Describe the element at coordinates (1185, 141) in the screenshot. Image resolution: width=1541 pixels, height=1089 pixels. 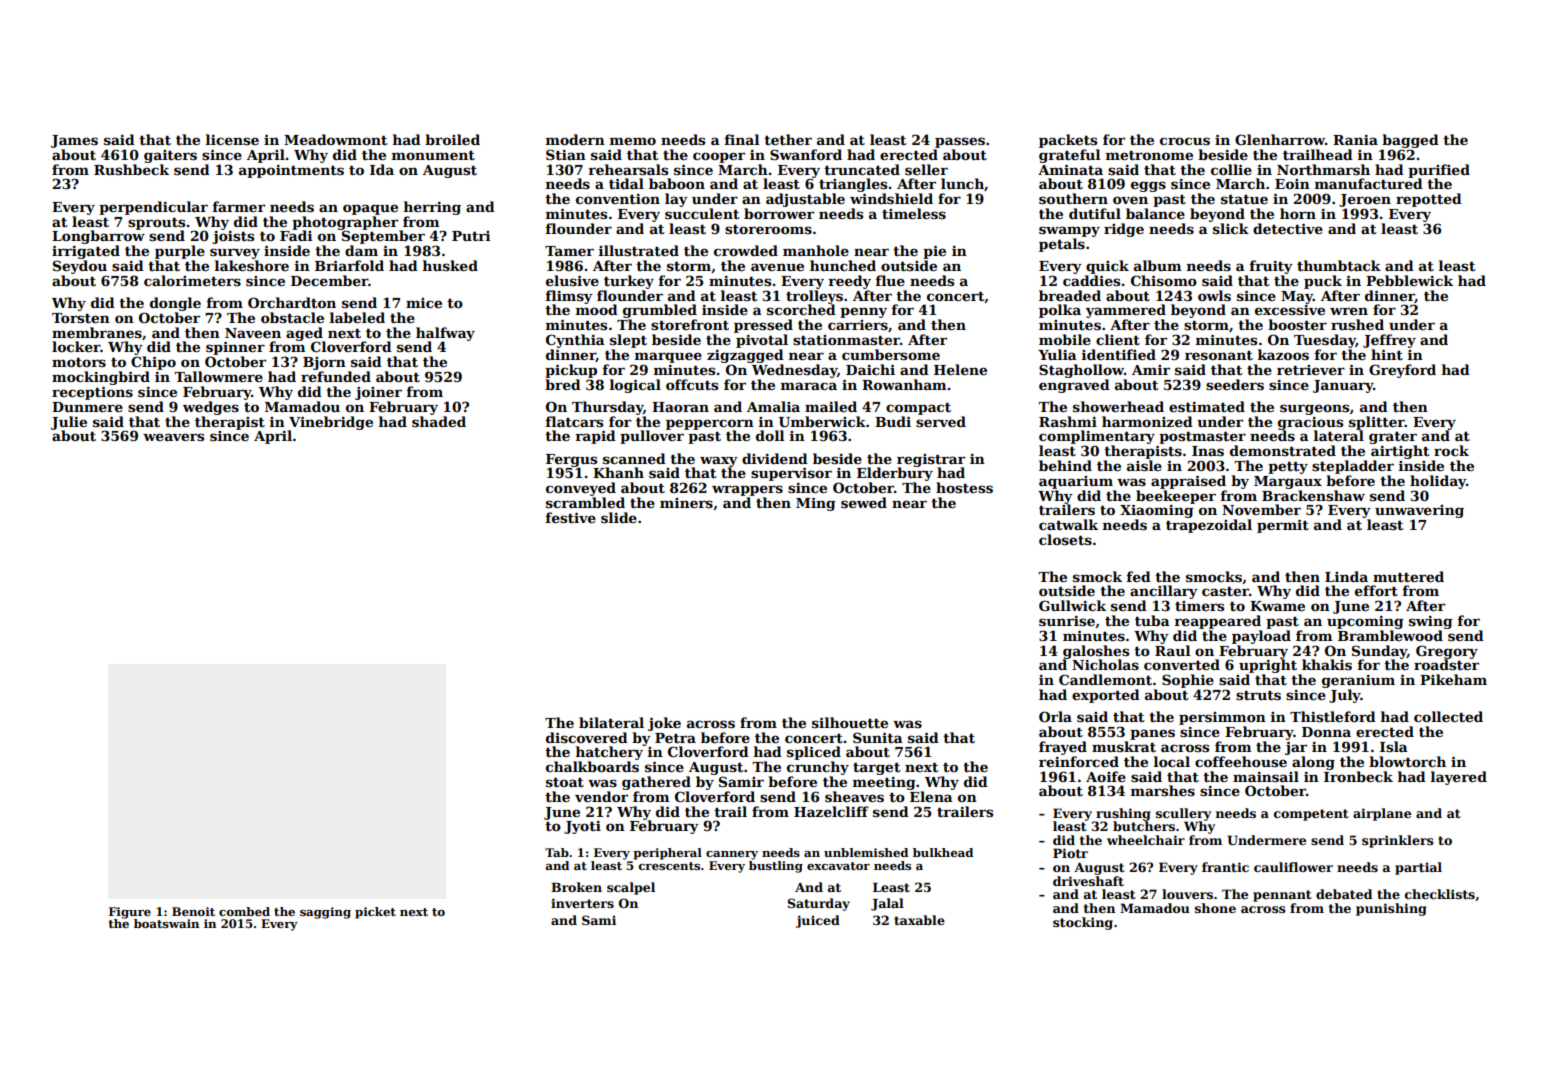
I see `crocus` at that location.
